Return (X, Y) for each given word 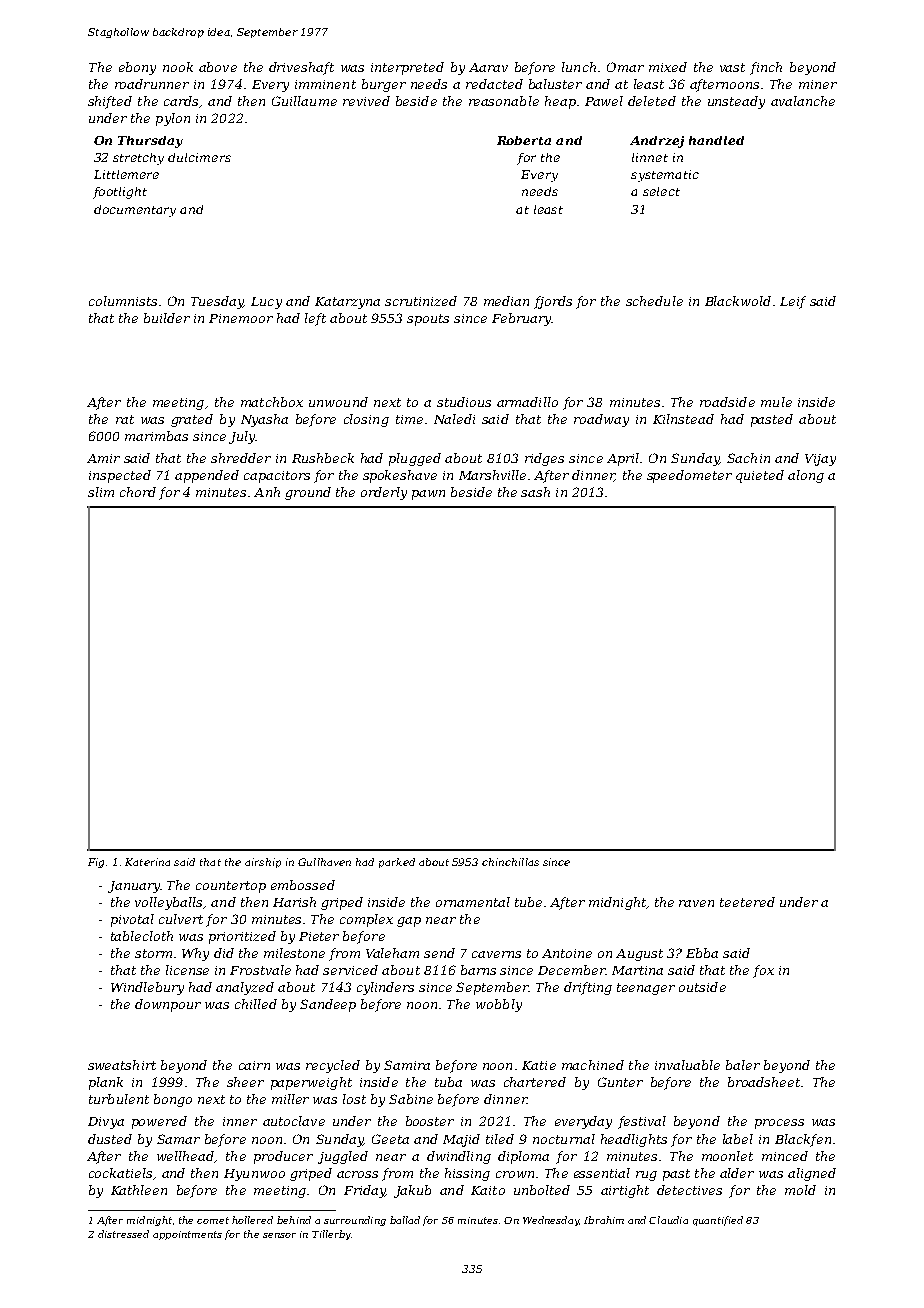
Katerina (147, 862)
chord (138, 492)
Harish (294, 902)
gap (409, 922)
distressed (123, 1234)
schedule (654, 301)
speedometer (689, 476)
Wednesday (551, 1221)
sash (535, 492)
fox (763, 971)
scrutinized (421, 301)
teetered (747, 902)
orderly (384, 493)
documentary (135, 211)
